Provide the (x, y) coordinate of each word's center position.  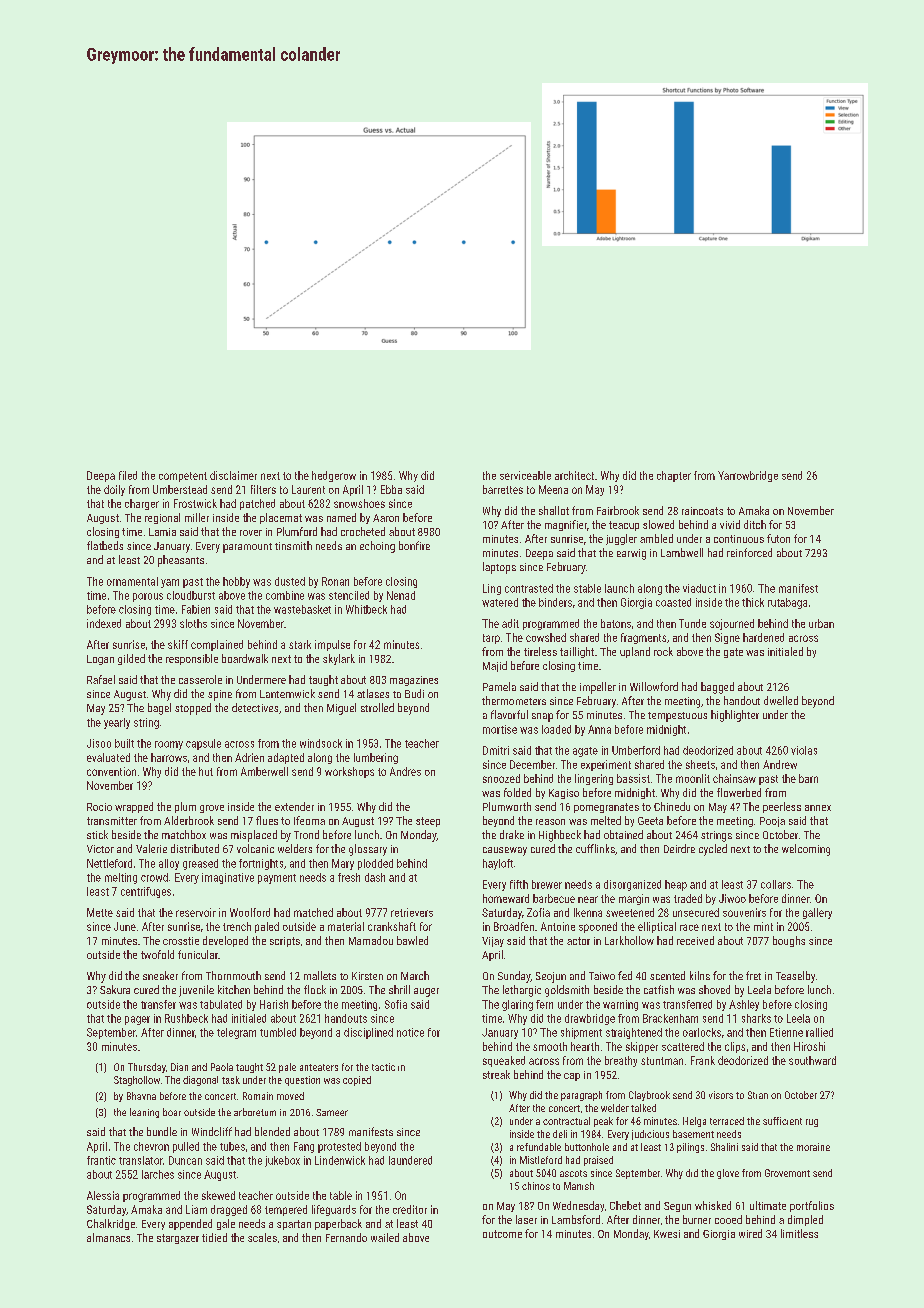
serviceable (525, 475)
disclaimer (233, 475)
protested (339, 1147)
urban (821, 623)
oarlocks (702, 1032)
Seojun (551, 977)
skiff (178, 644)
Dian (179, 1067)
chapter (674, 476)
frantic (101, 1160)
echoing (377, 547)
